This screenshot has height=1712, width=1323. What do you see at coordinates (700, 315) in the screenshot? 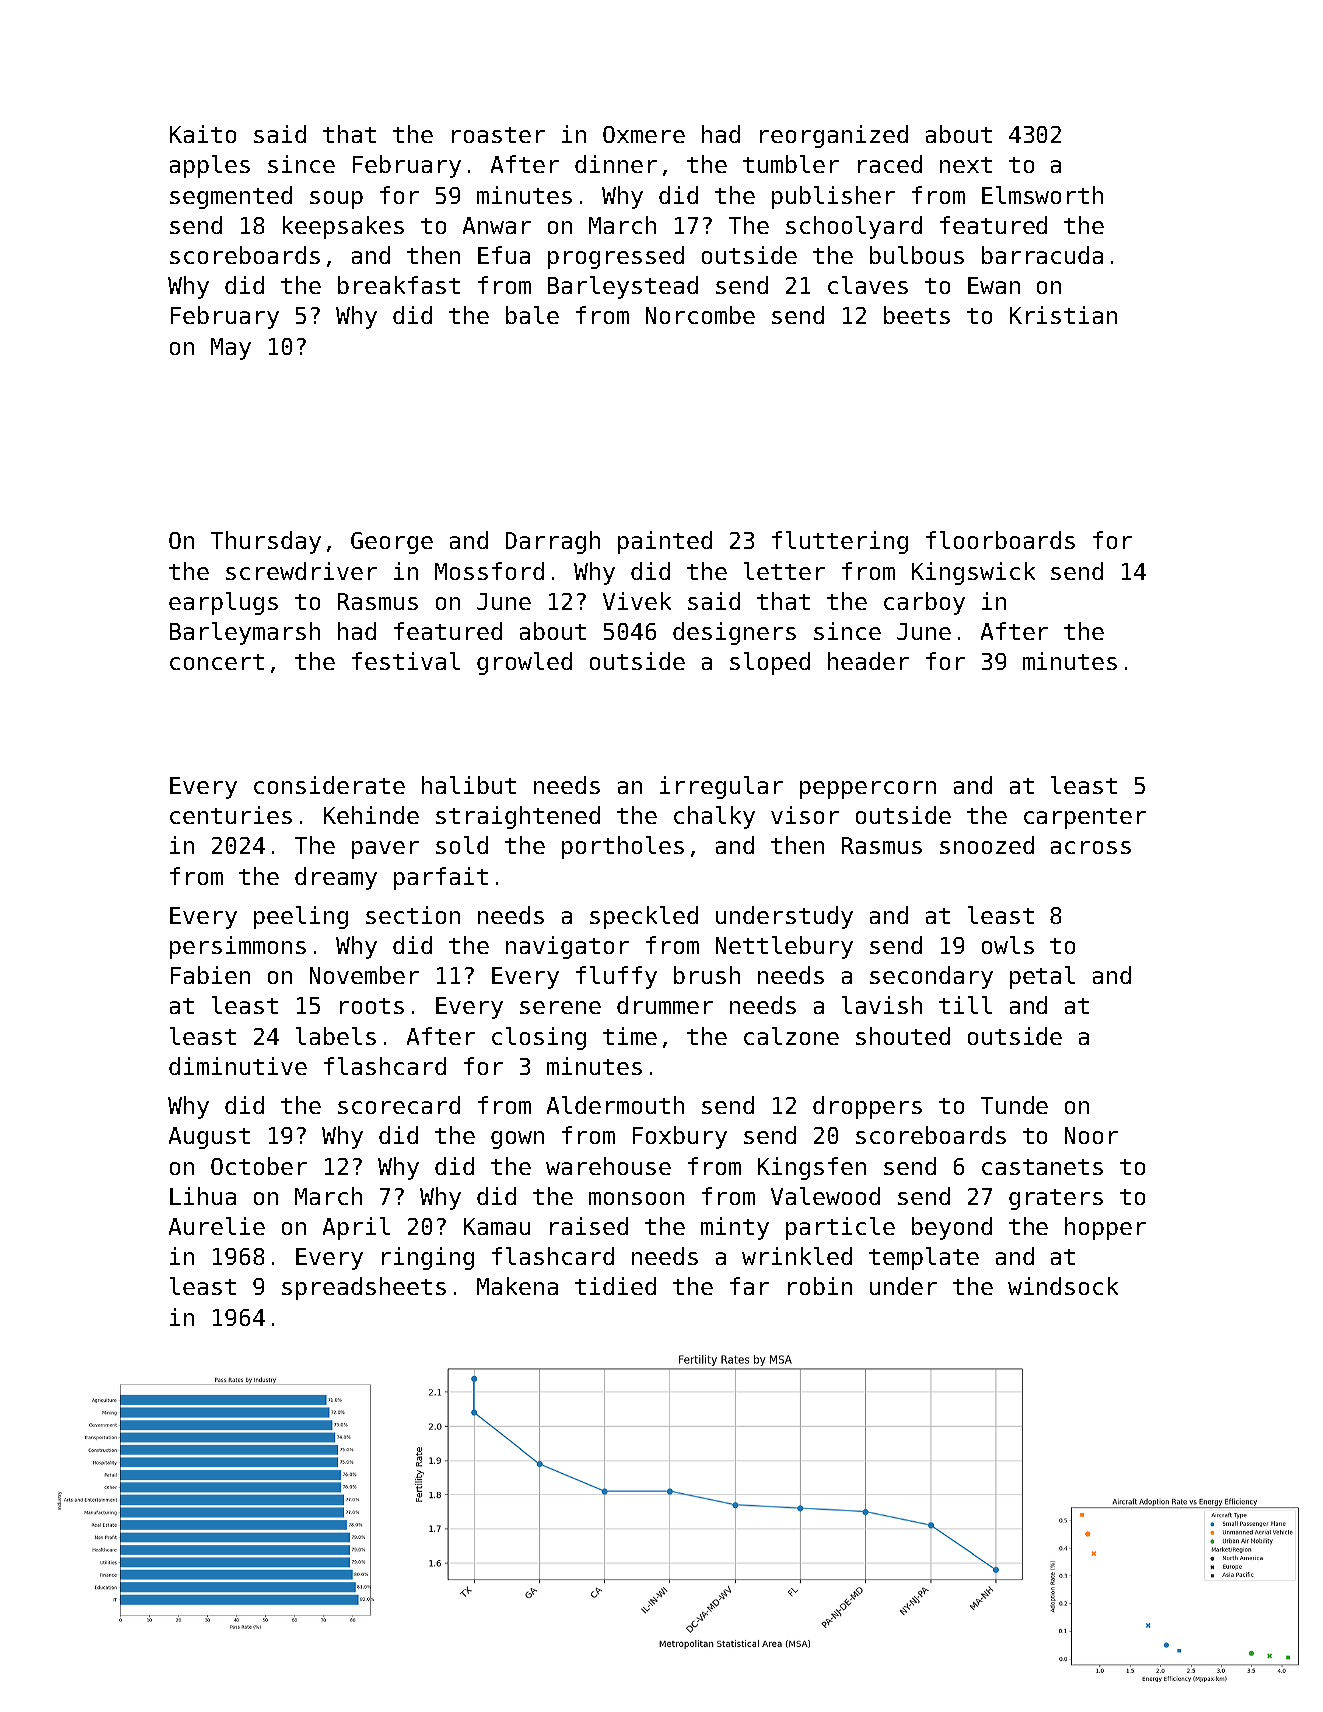
I see `Norcombe` at bounding box center [700, 315].
